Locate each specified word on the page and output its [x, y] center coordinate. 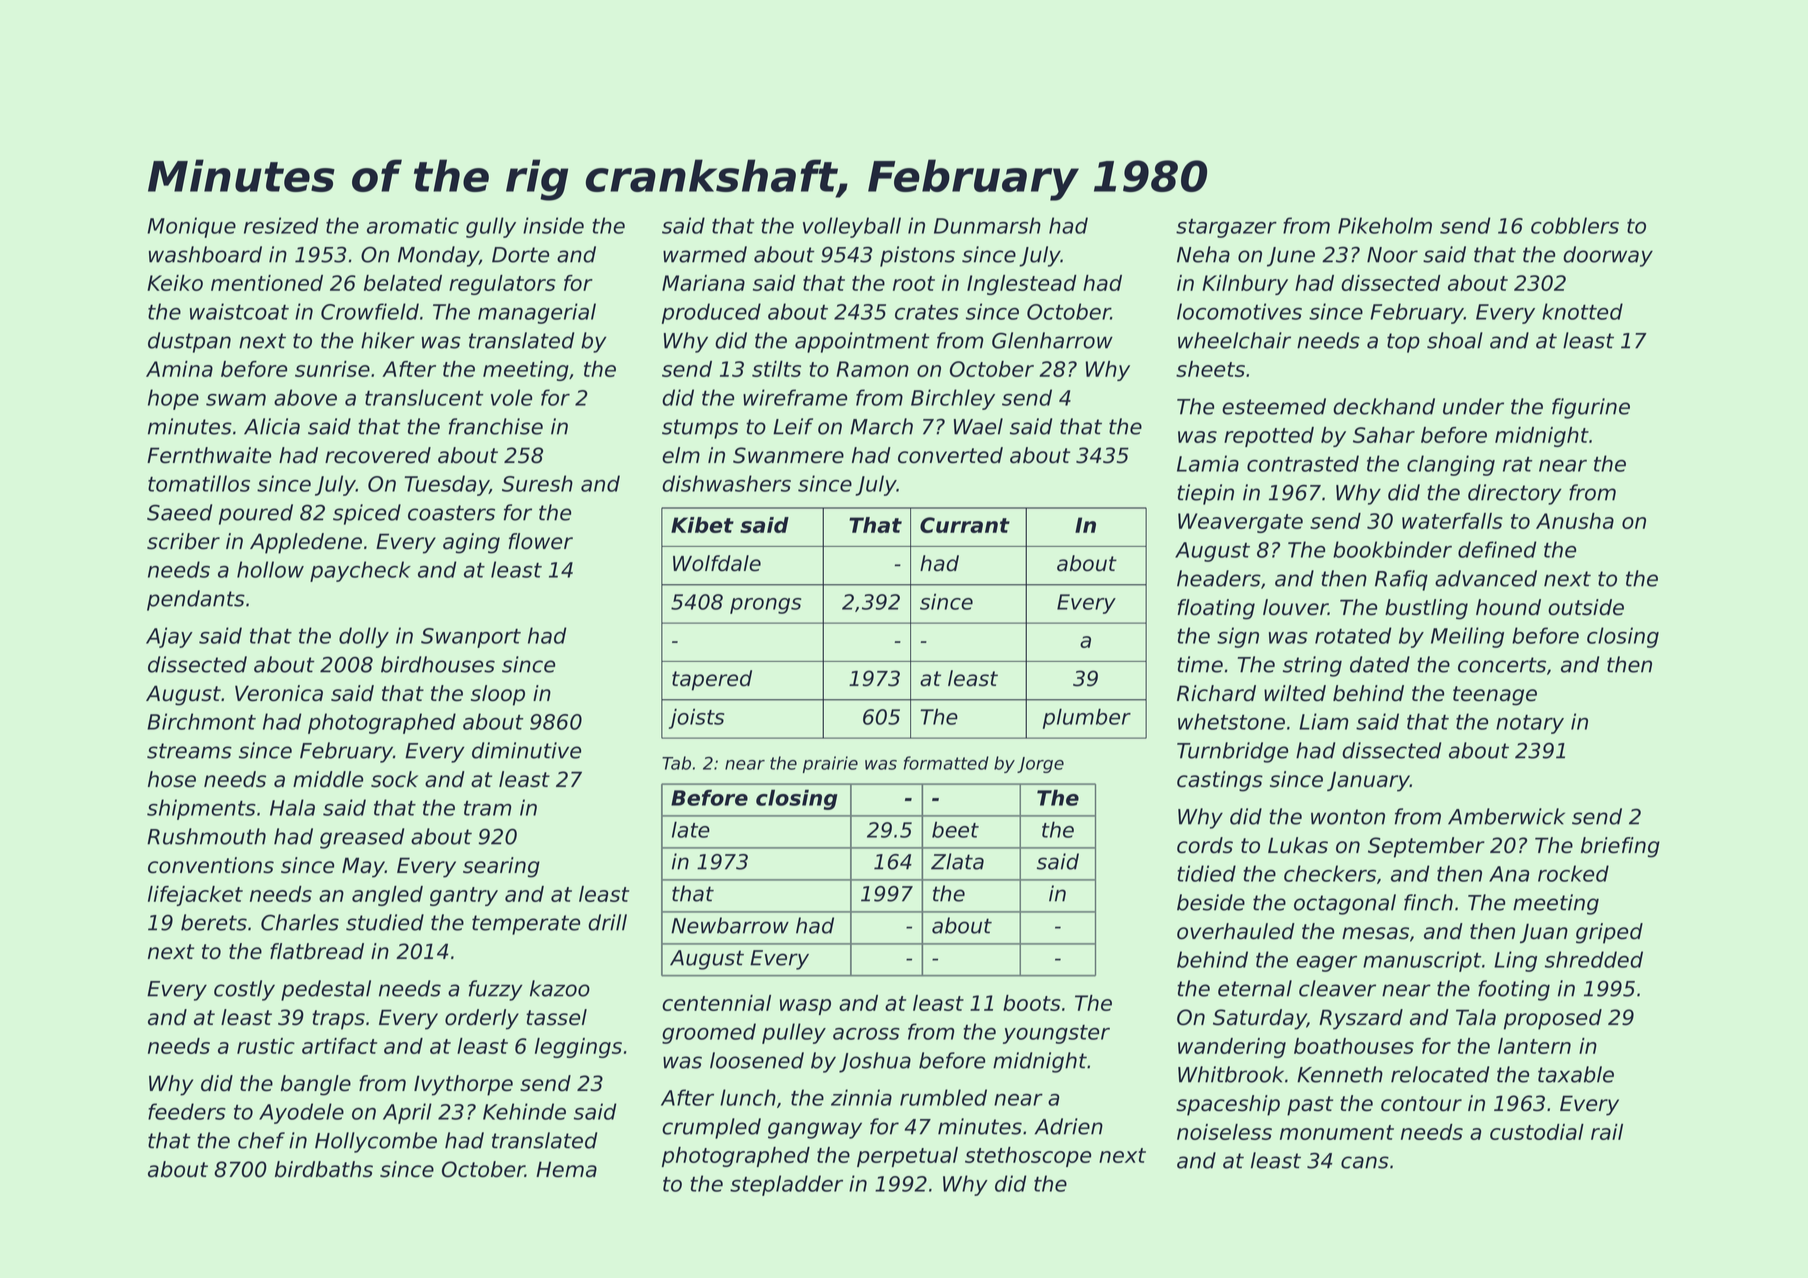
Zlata [957, 861]
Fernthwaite [209, 455]
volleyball [852, 227]
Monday [438, 256]
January [1368, 781]
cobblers [1575, 225]
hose [172, 779]
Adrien [1069, 1126]
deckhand [1384, 406]
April [407, 1113]
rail [1607, 1132]
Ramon [872, 369]
